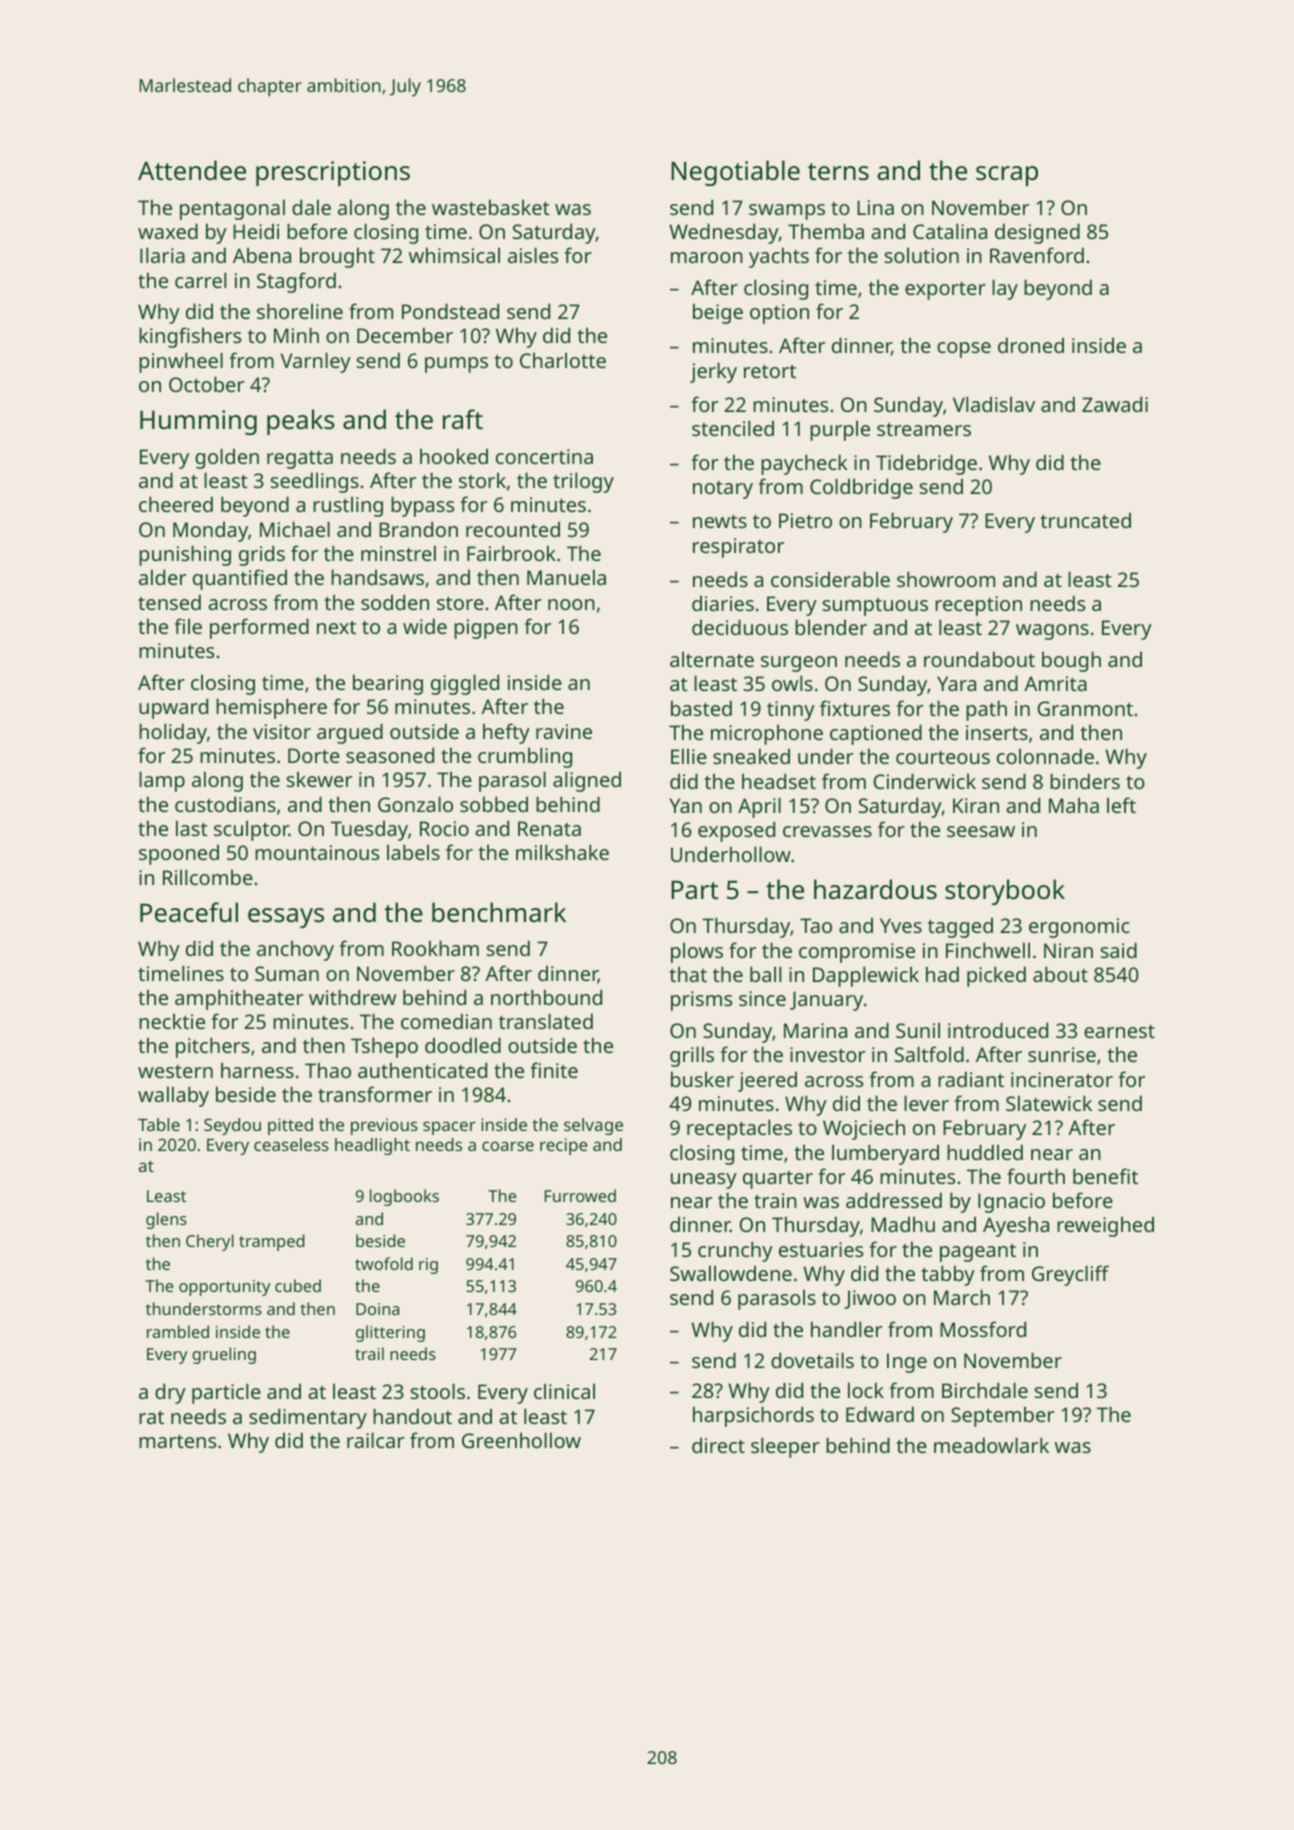 The height and width of the document is (1830, 1294). I want to click on Kiran, so click(976, 805).
